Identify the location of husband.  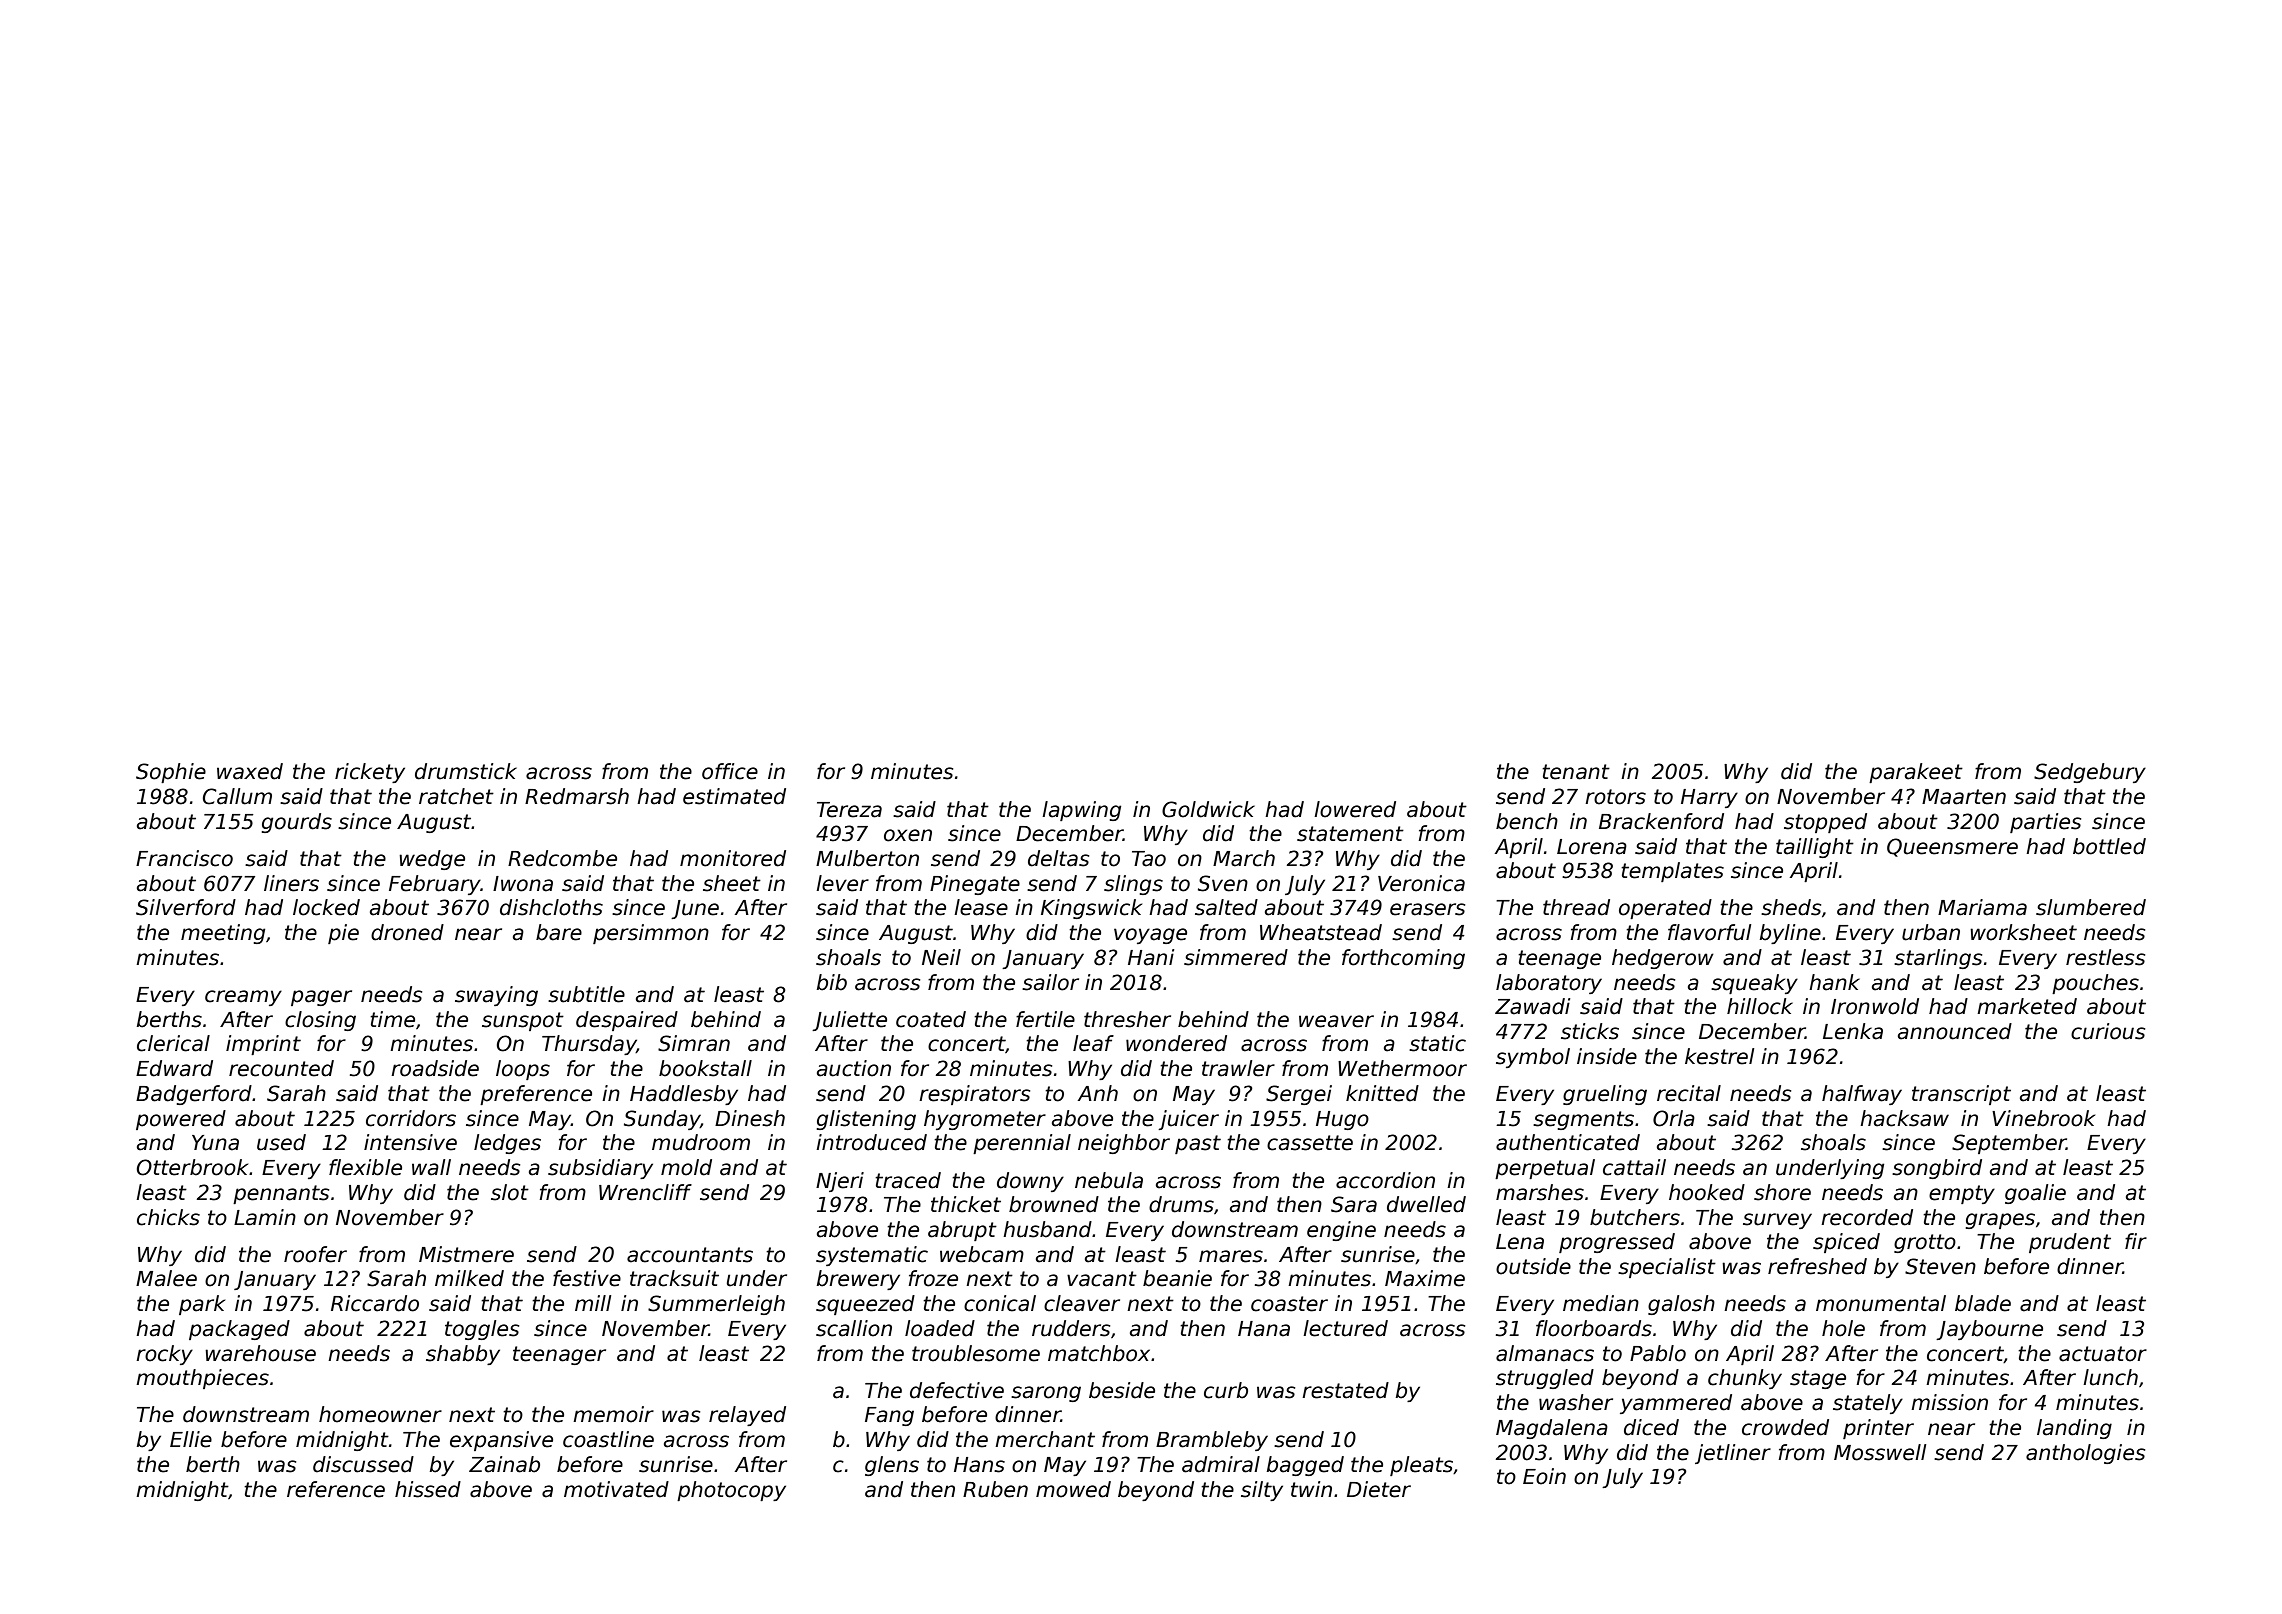
(1047, 1229).
